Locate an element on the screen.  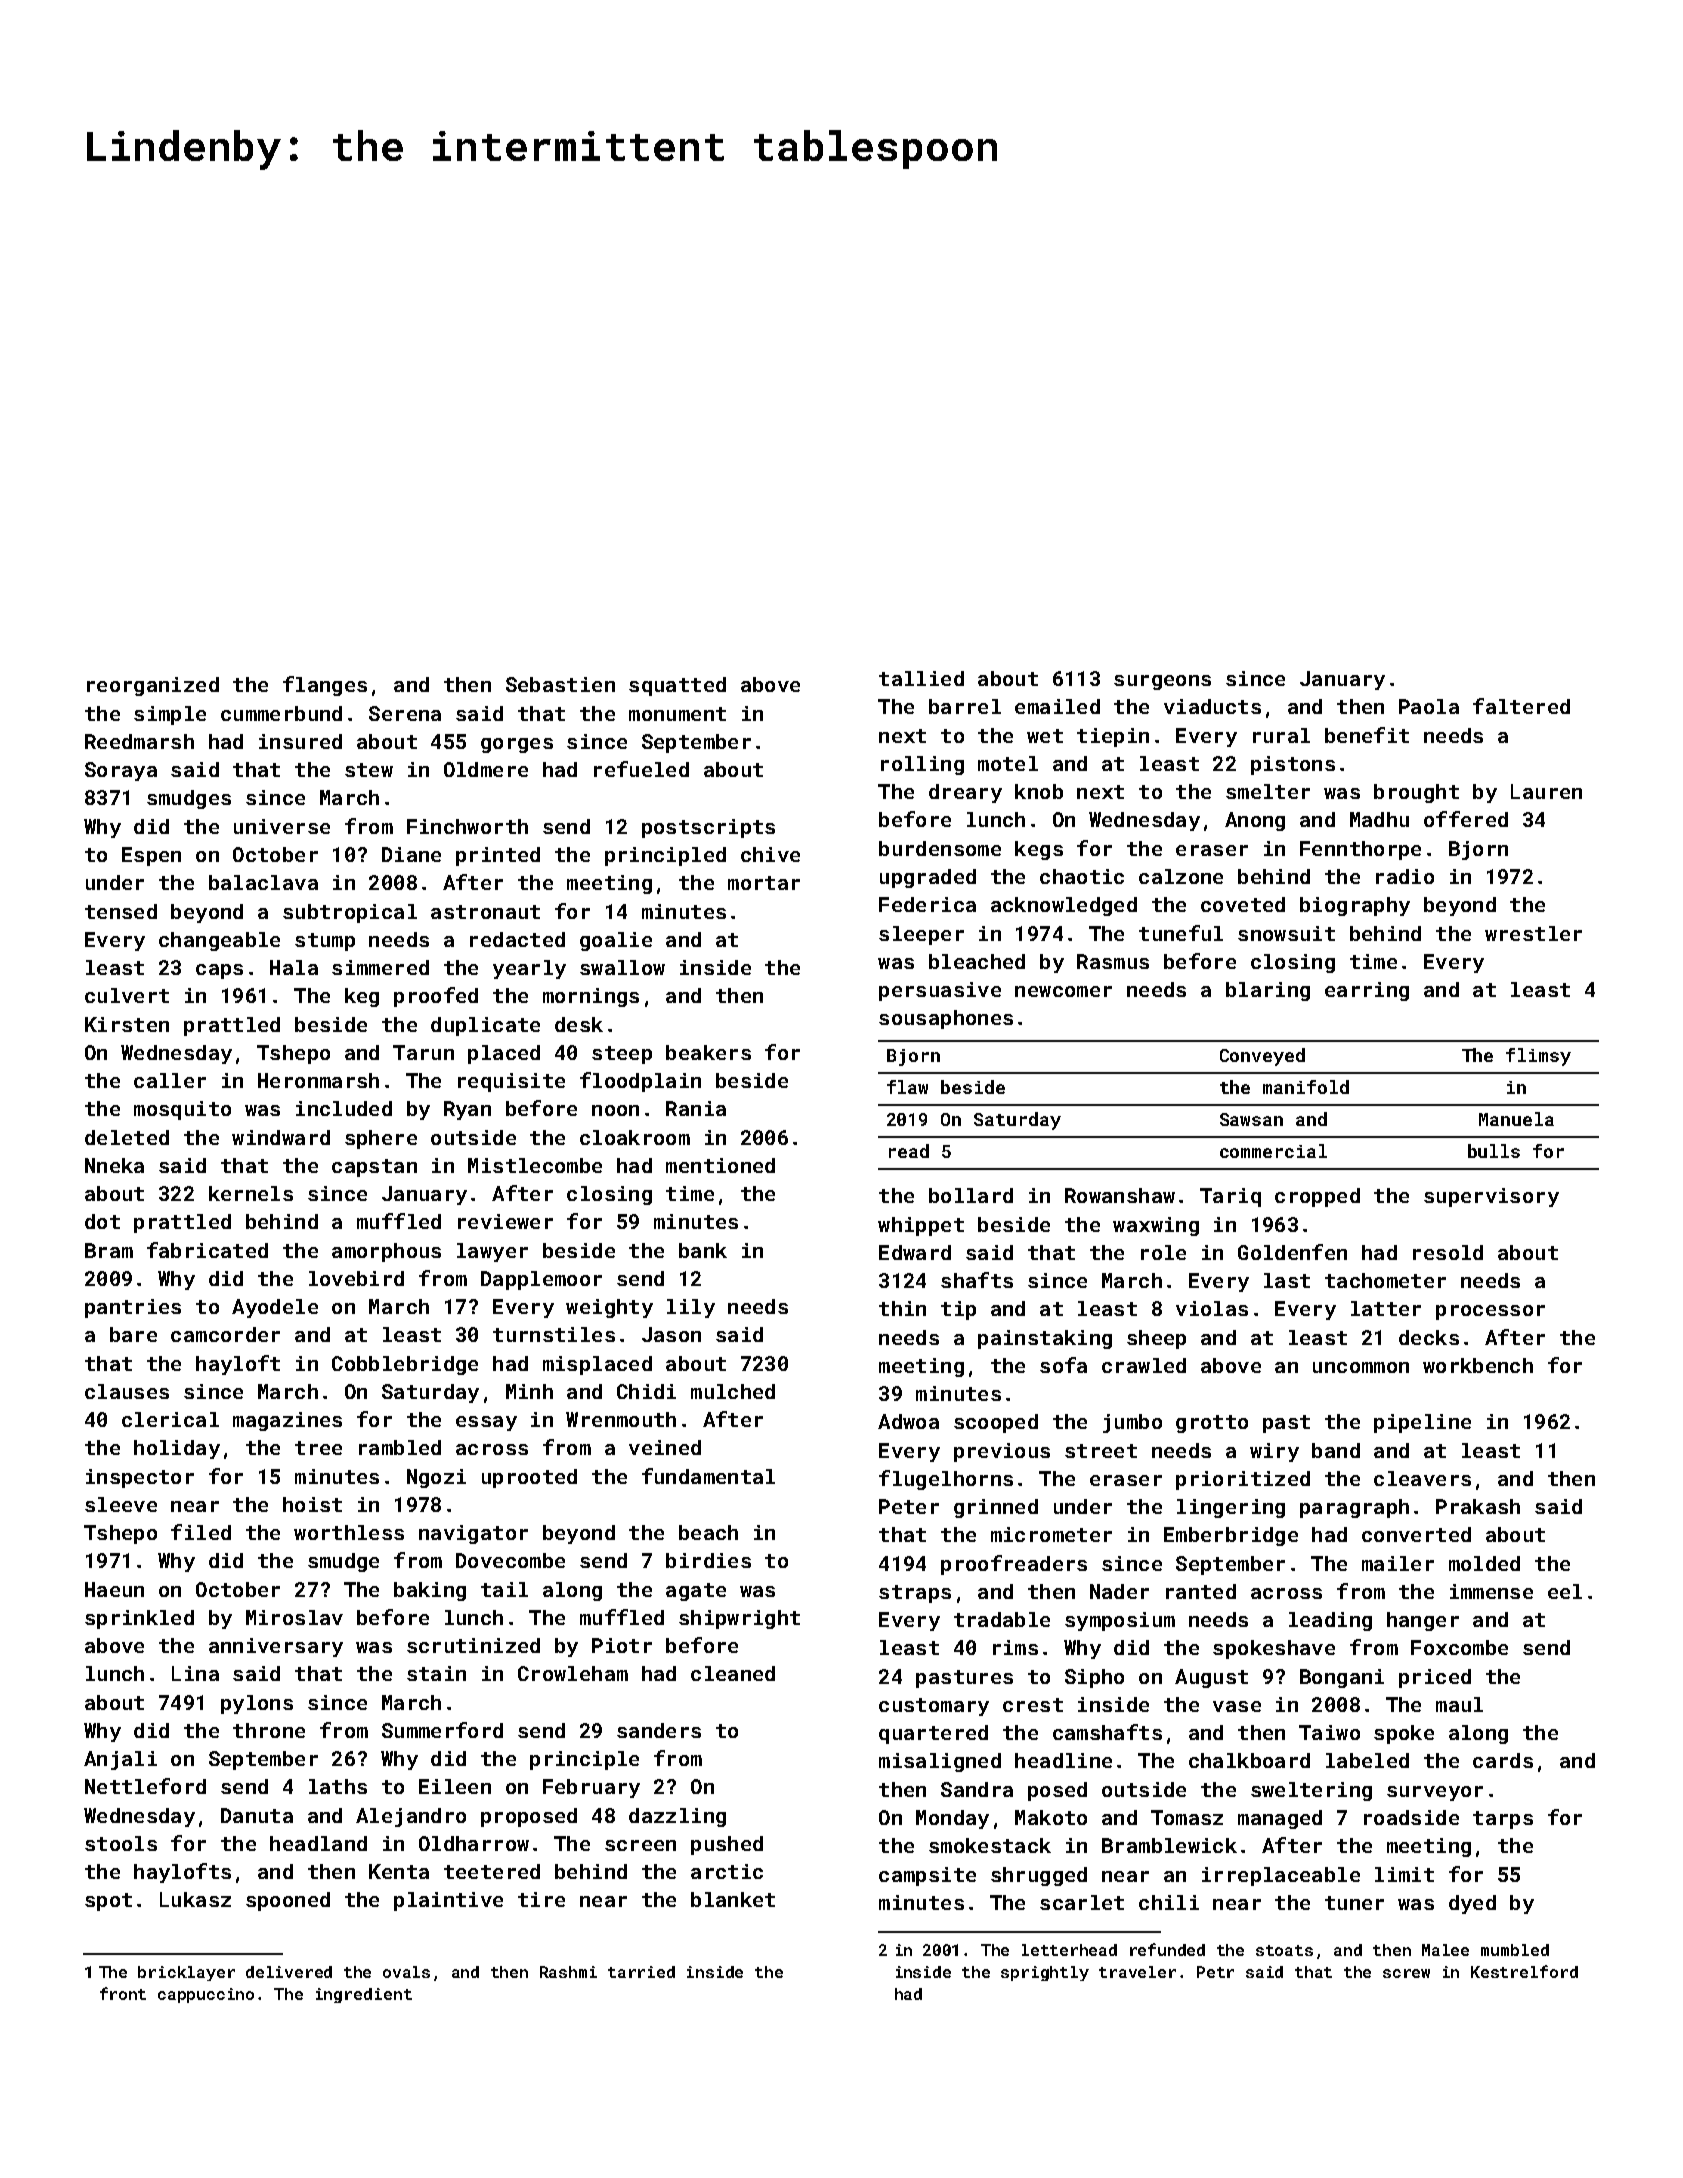
flanges is located at coordinates (325, 686).
